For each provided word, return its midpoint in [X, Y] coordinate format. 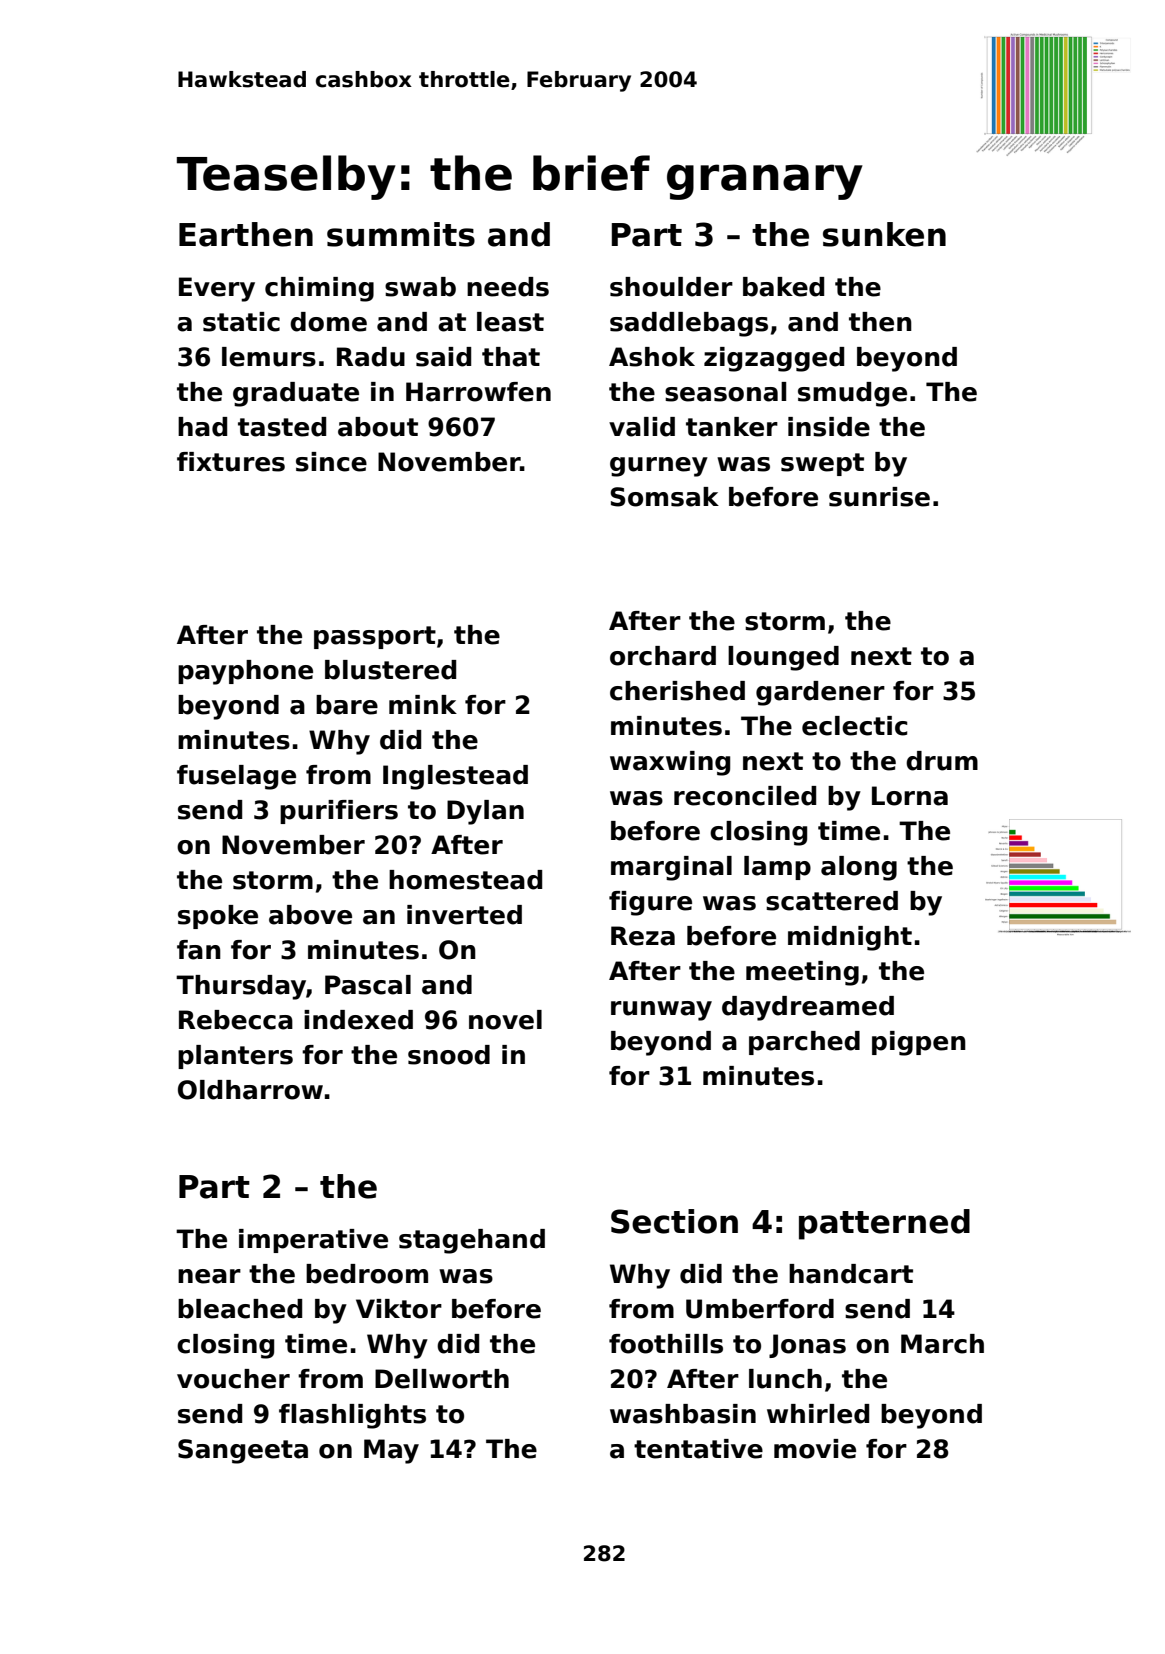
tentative [698, 1449]
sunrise [879, 497]
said [443, 357]
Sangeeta [243, 1451]
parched [804, 1043]
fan [199, 950]
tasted [282, 427]
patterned [884, 1224]
